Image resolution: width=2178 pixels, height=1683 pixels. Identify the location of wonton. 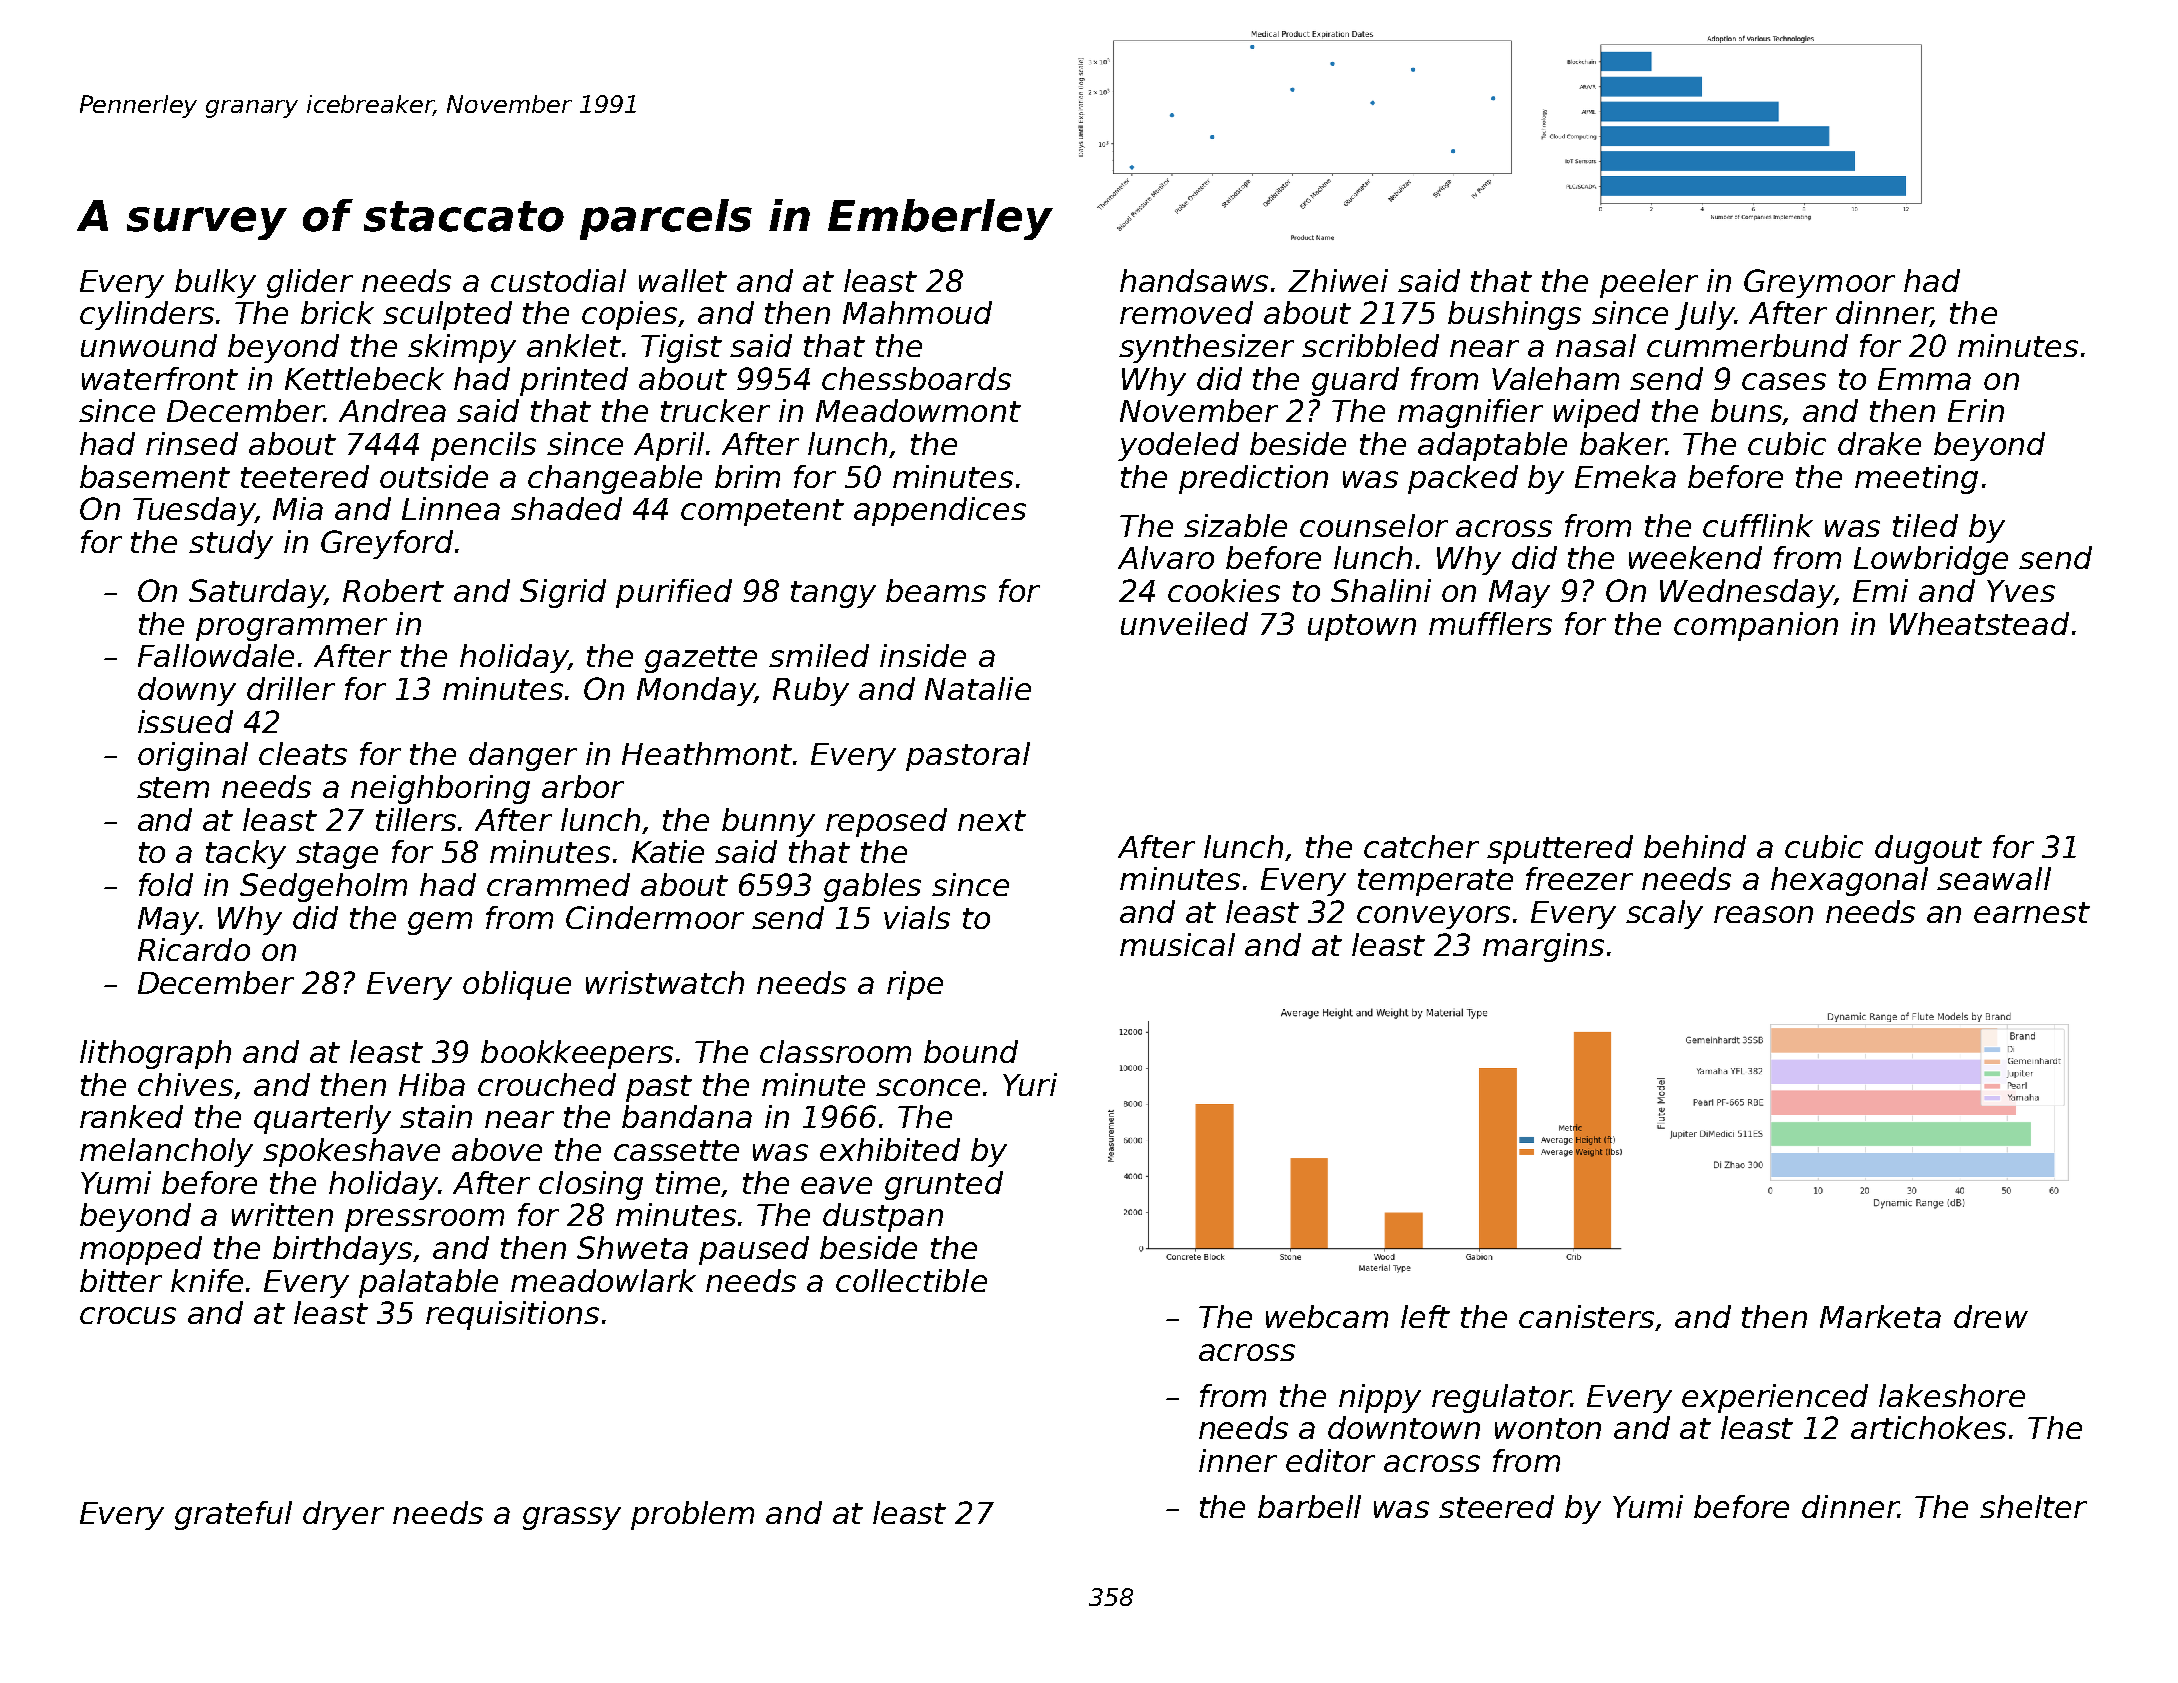
(1548, 1428).
